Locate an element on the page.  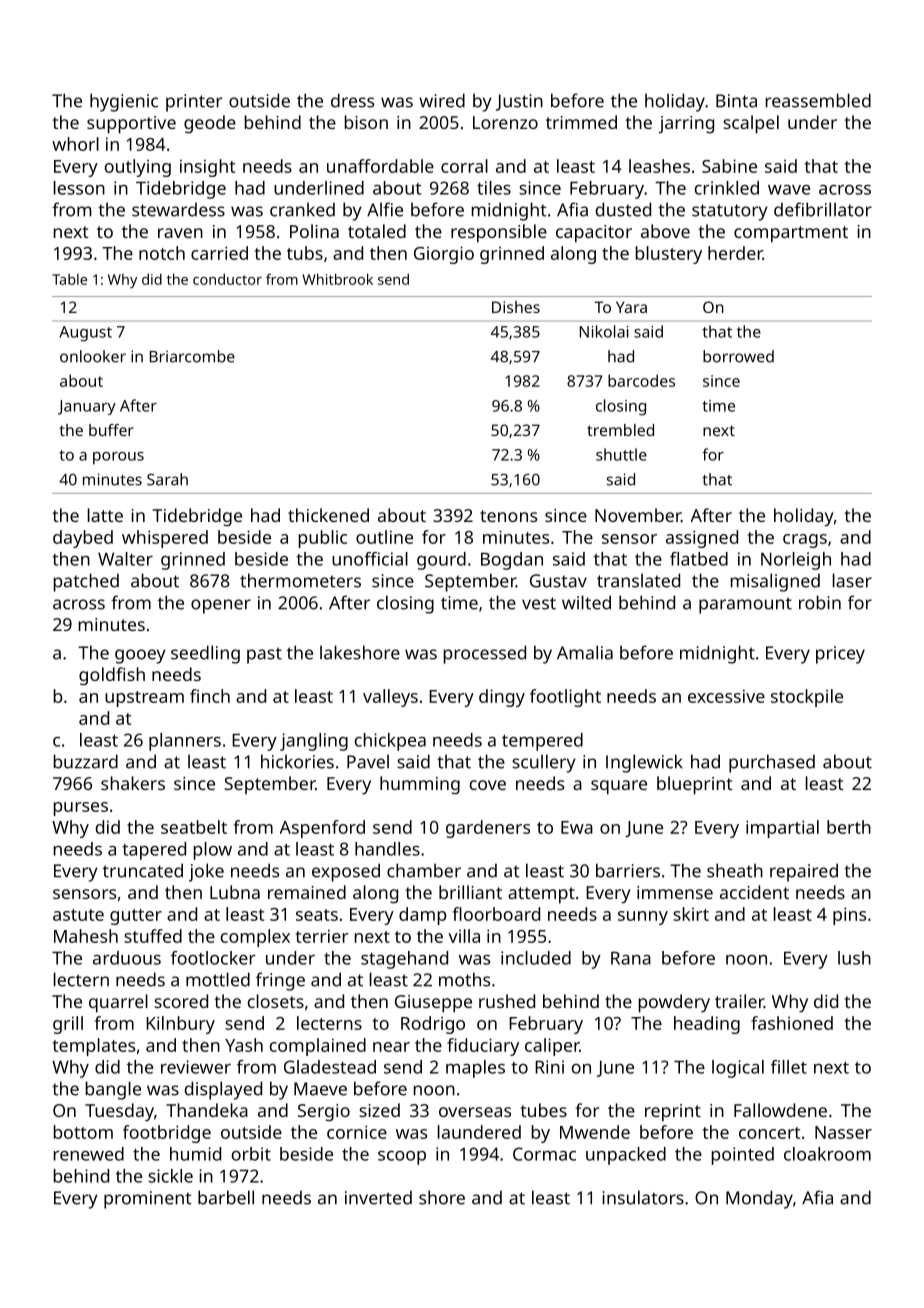
insight is located at coordinates (207, 168).
